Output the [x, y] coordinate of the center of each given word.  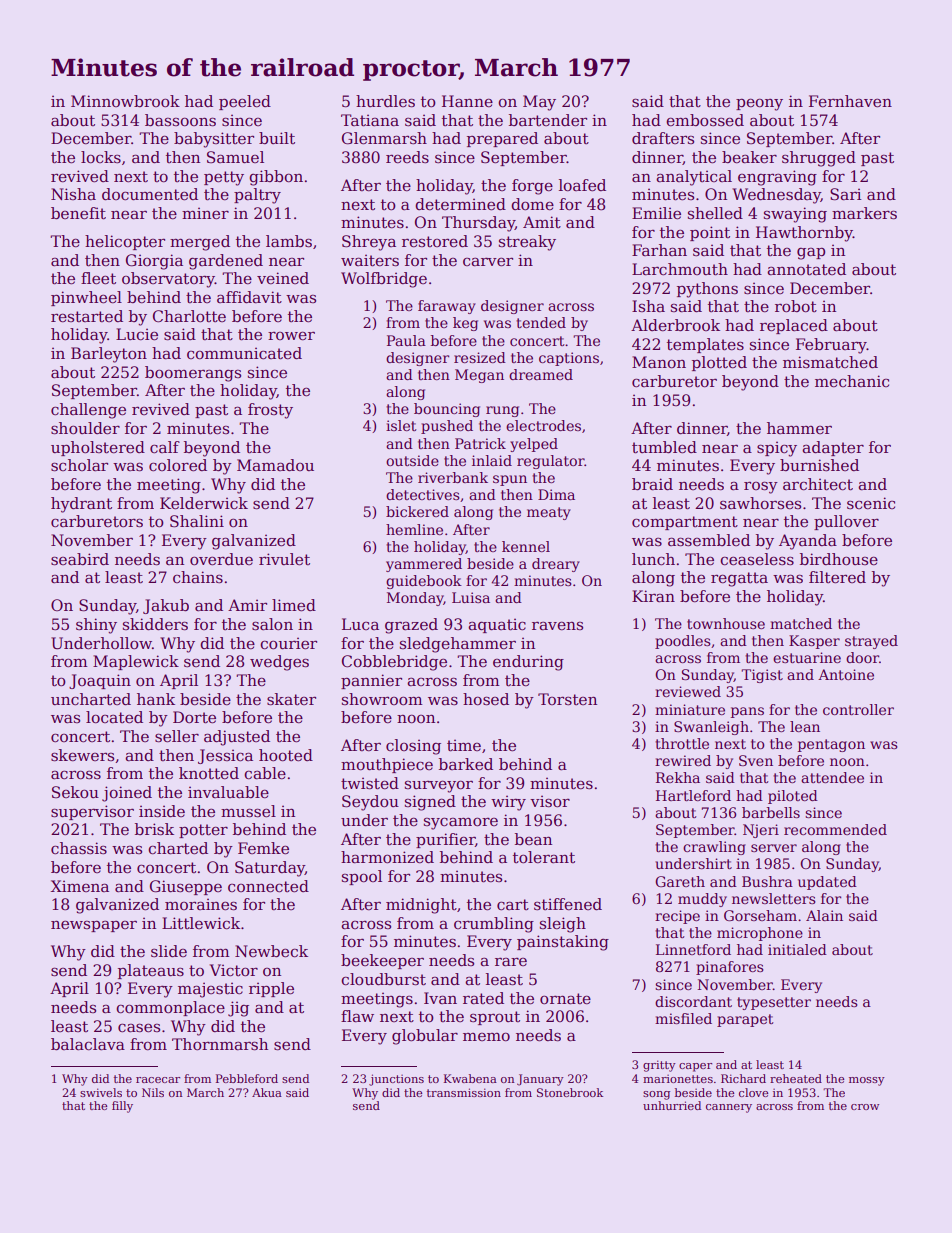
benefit [78, 213]
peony [759, 104]
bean [533, 839]
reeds [407, 157]
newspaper [94, 926]
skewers [82, 755]
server [774, 848]
